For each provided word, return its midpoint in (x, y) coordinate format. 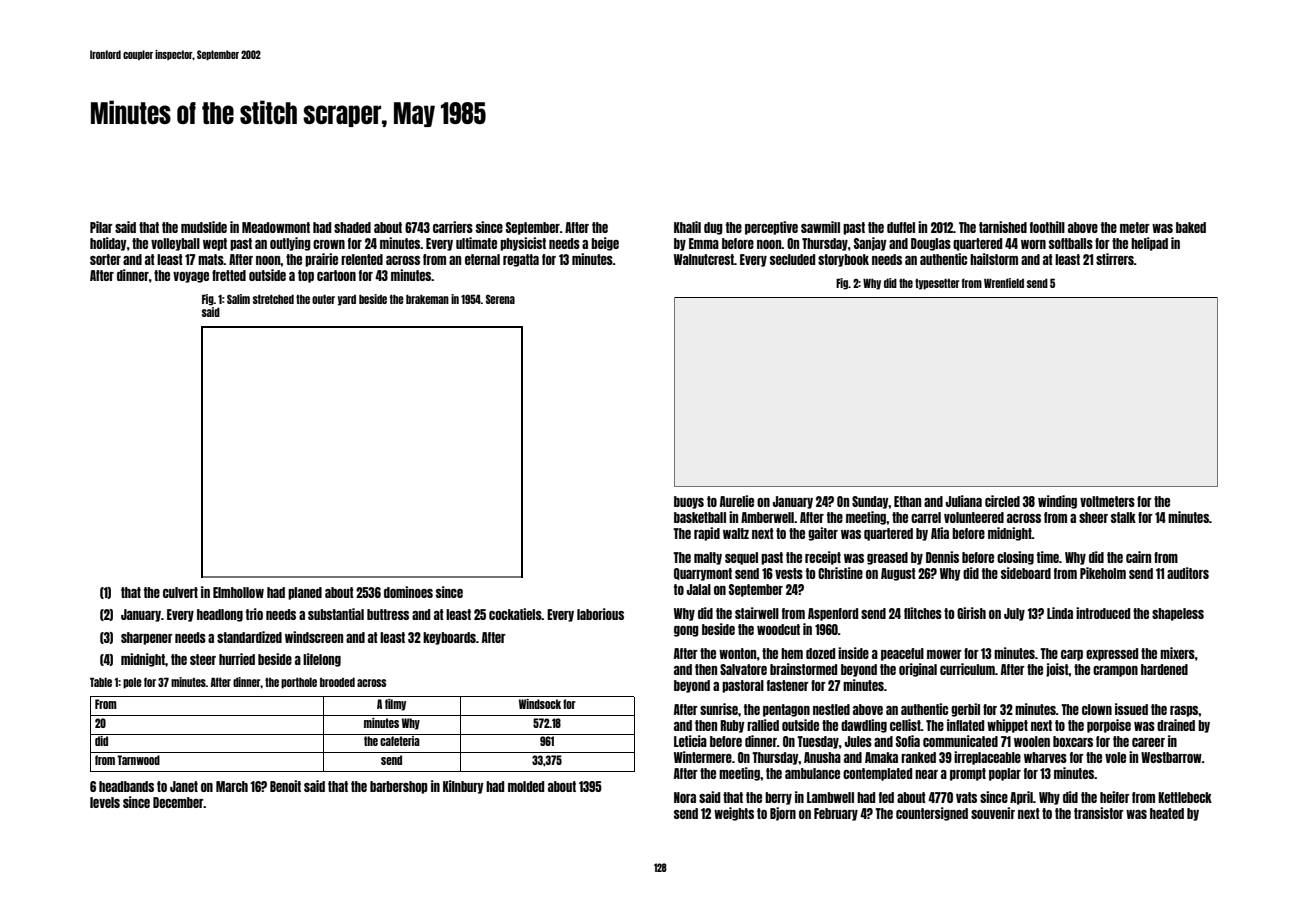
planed (305, 593)
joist (1057, 670)
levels (105, 802)
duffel (901, 227)
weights (734, 814)
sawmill (820, 227)
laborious (600, 614)
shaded (352, 227)
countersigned (932, 814)
